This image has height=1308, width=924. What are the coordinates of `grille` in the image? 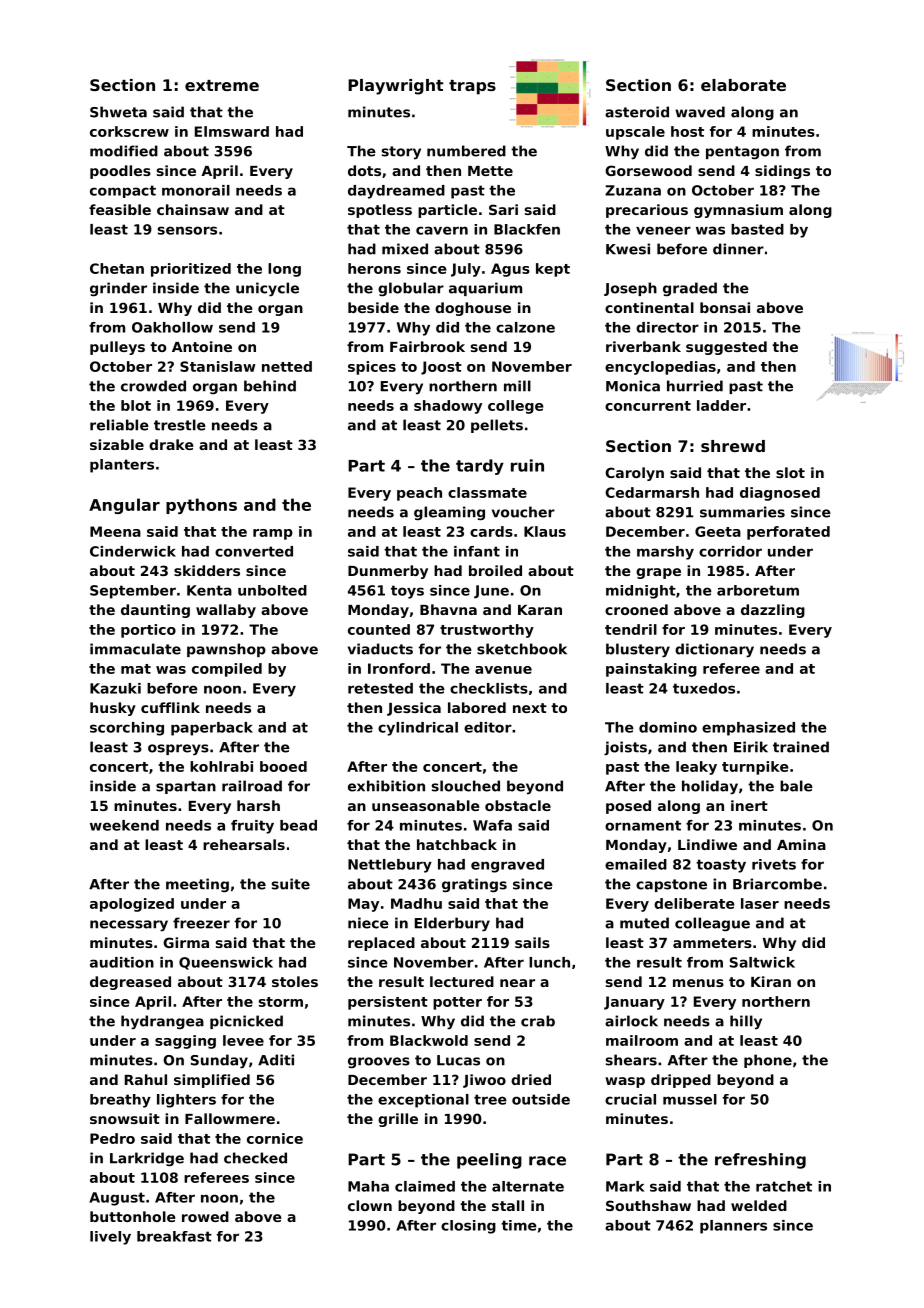 It's located at (398, 1120).
